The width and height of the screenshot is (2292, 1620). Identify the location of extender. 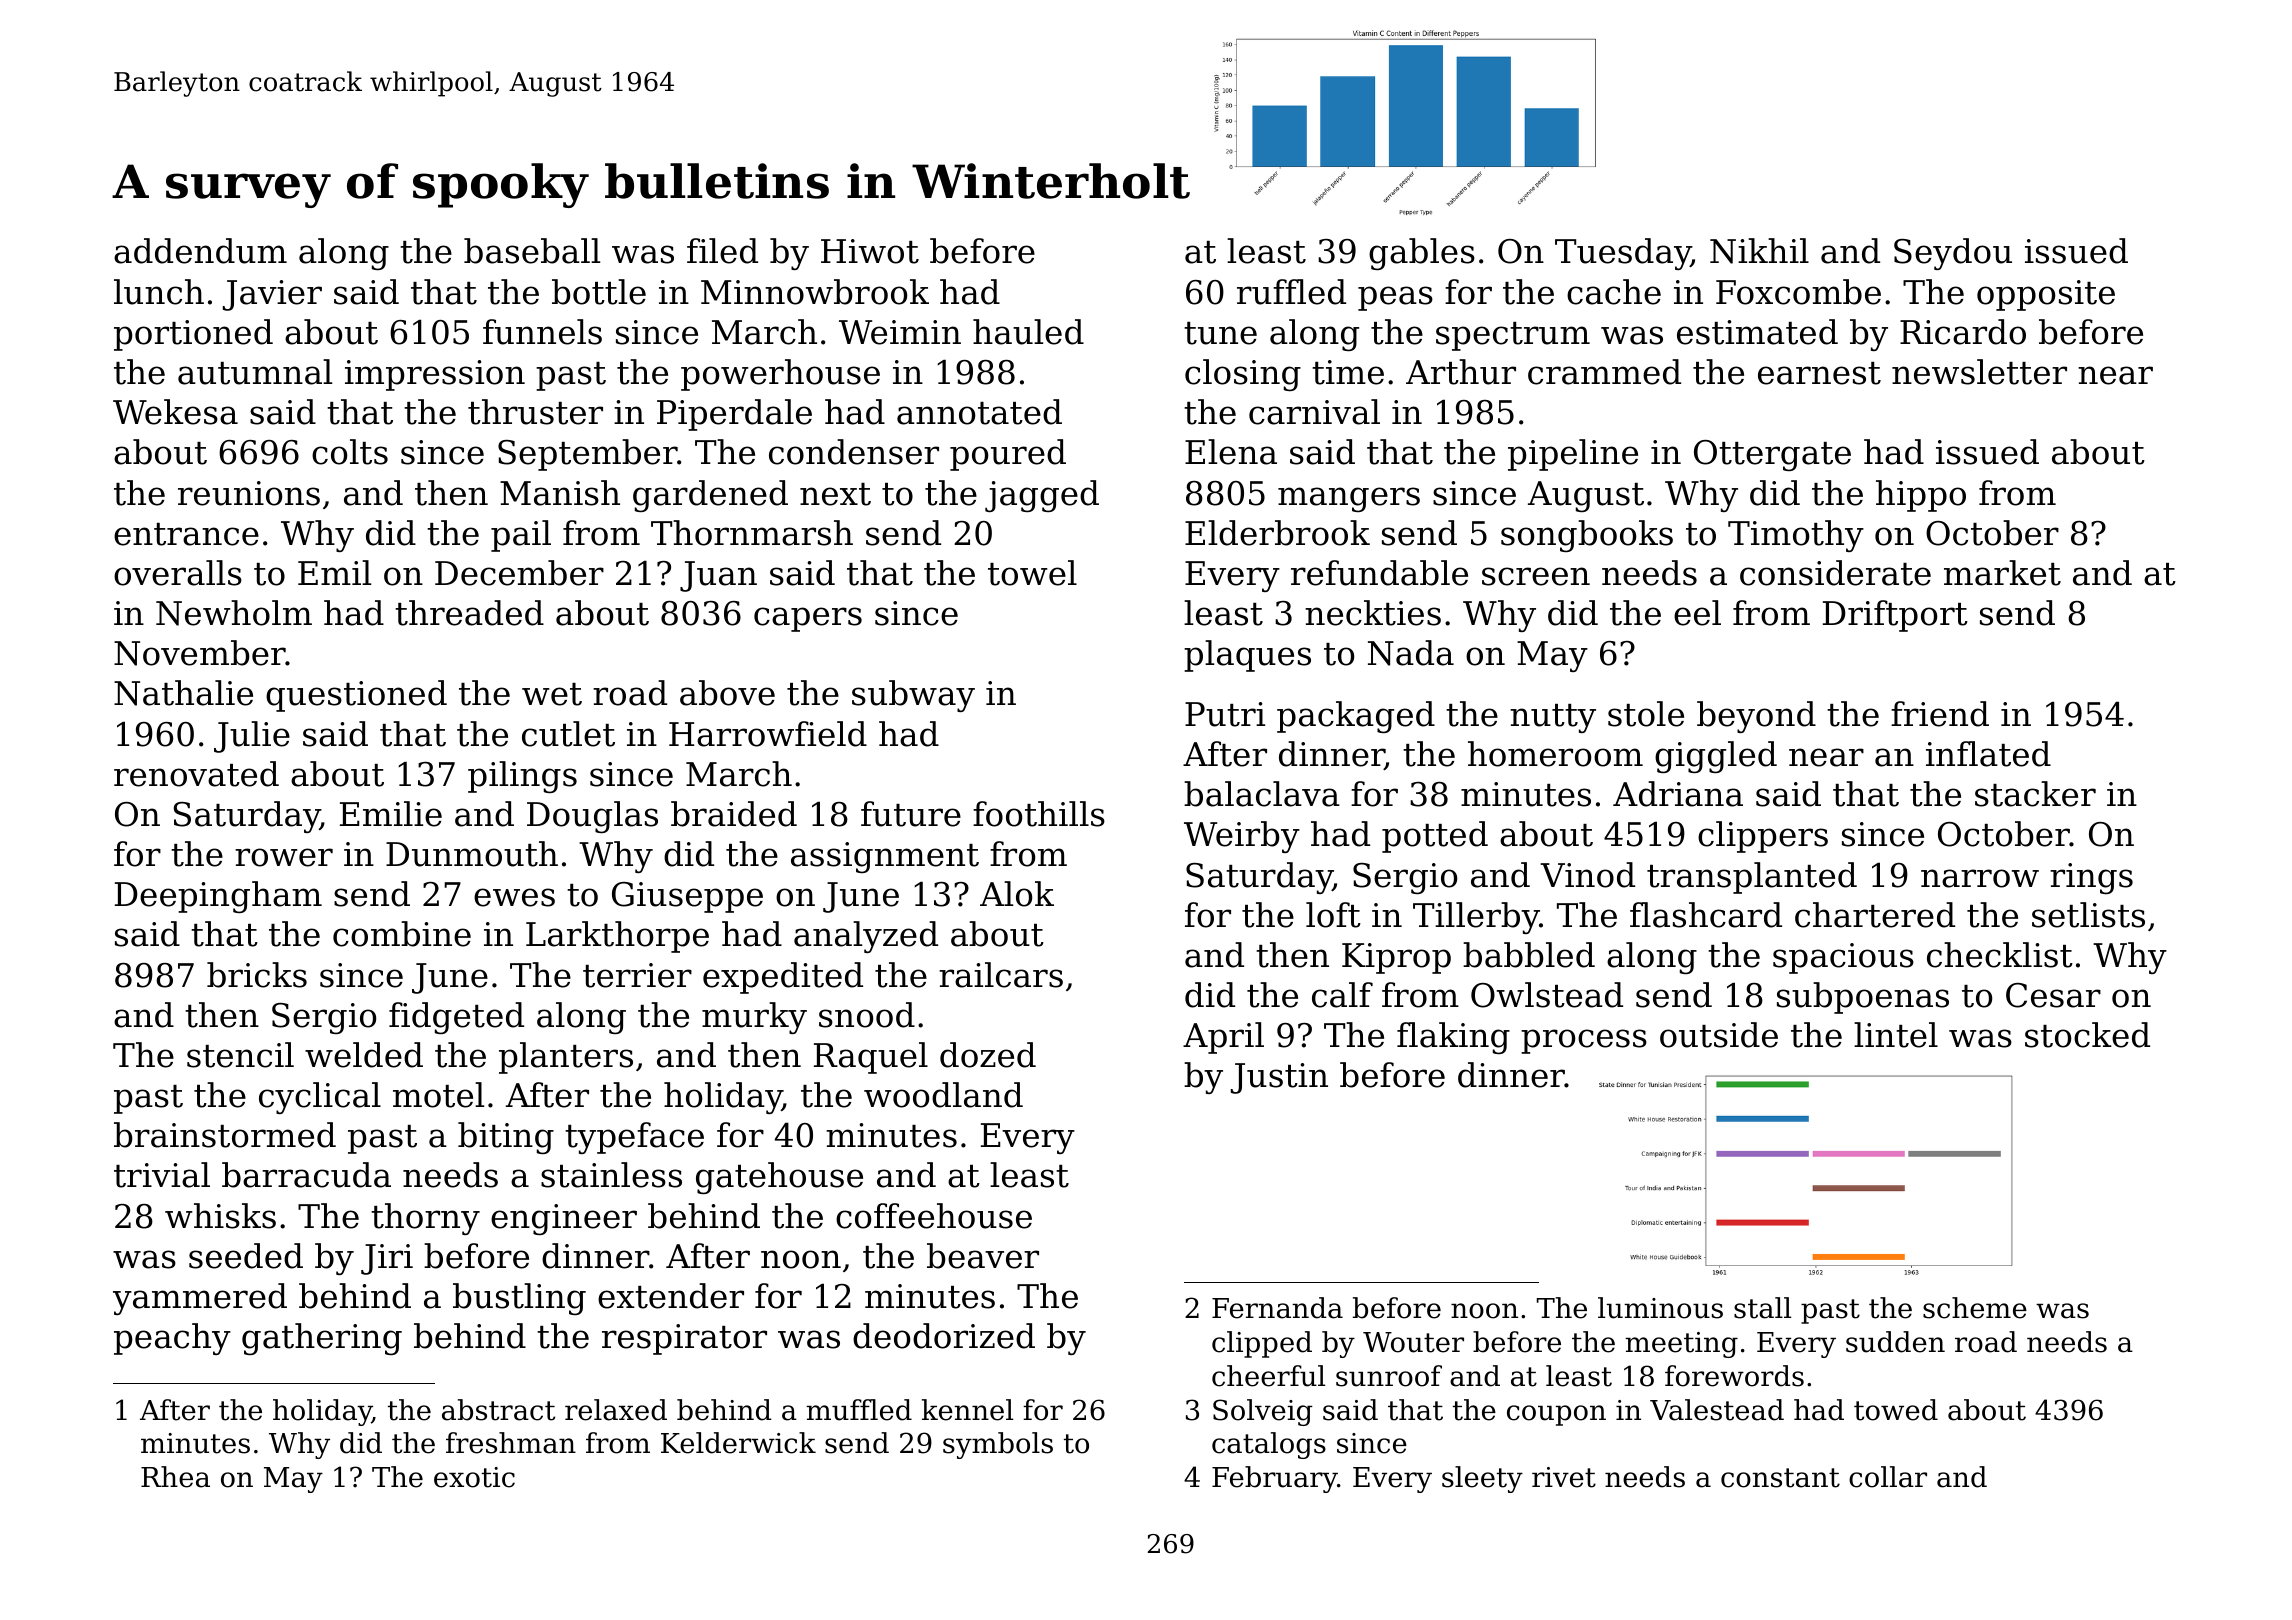
(671, 1296).
